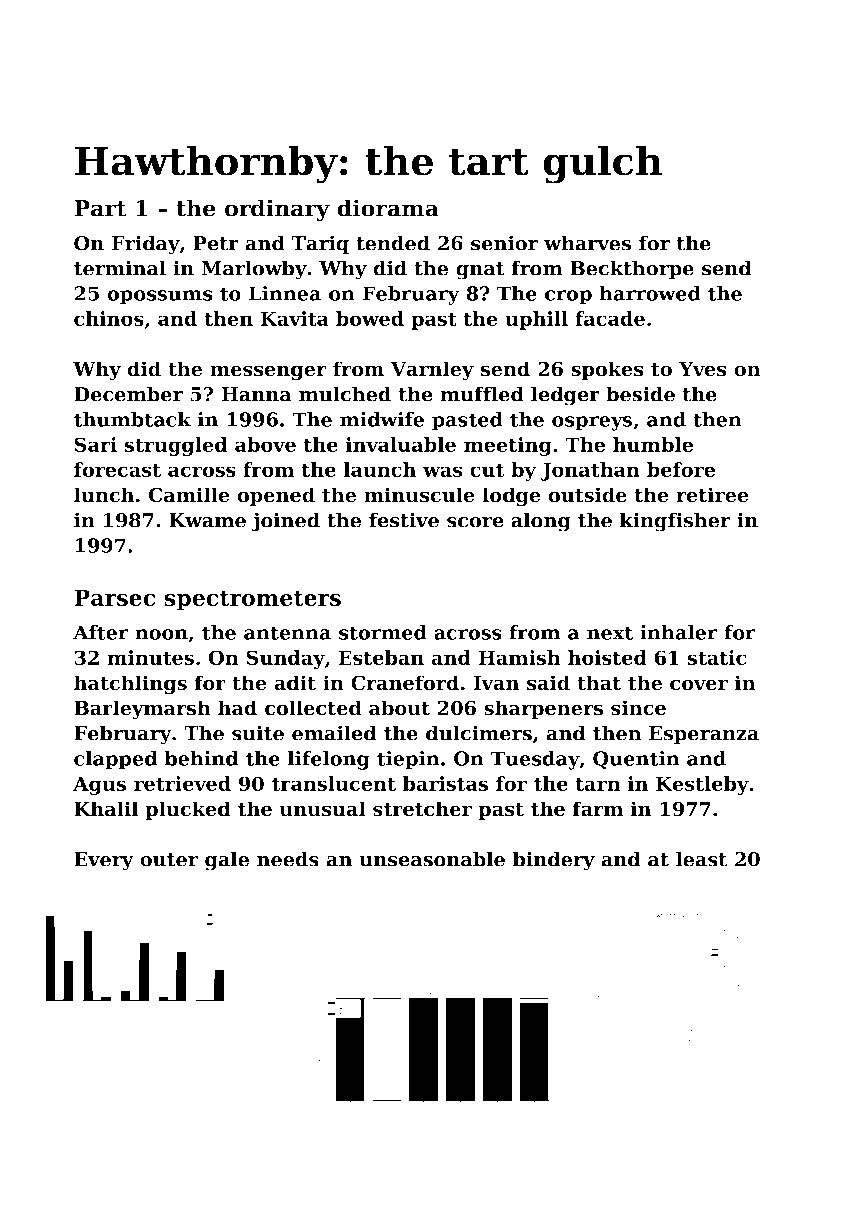 The height and width of the screenshot is (1205, 850). I want to click on diorama, so click(388, 208).
